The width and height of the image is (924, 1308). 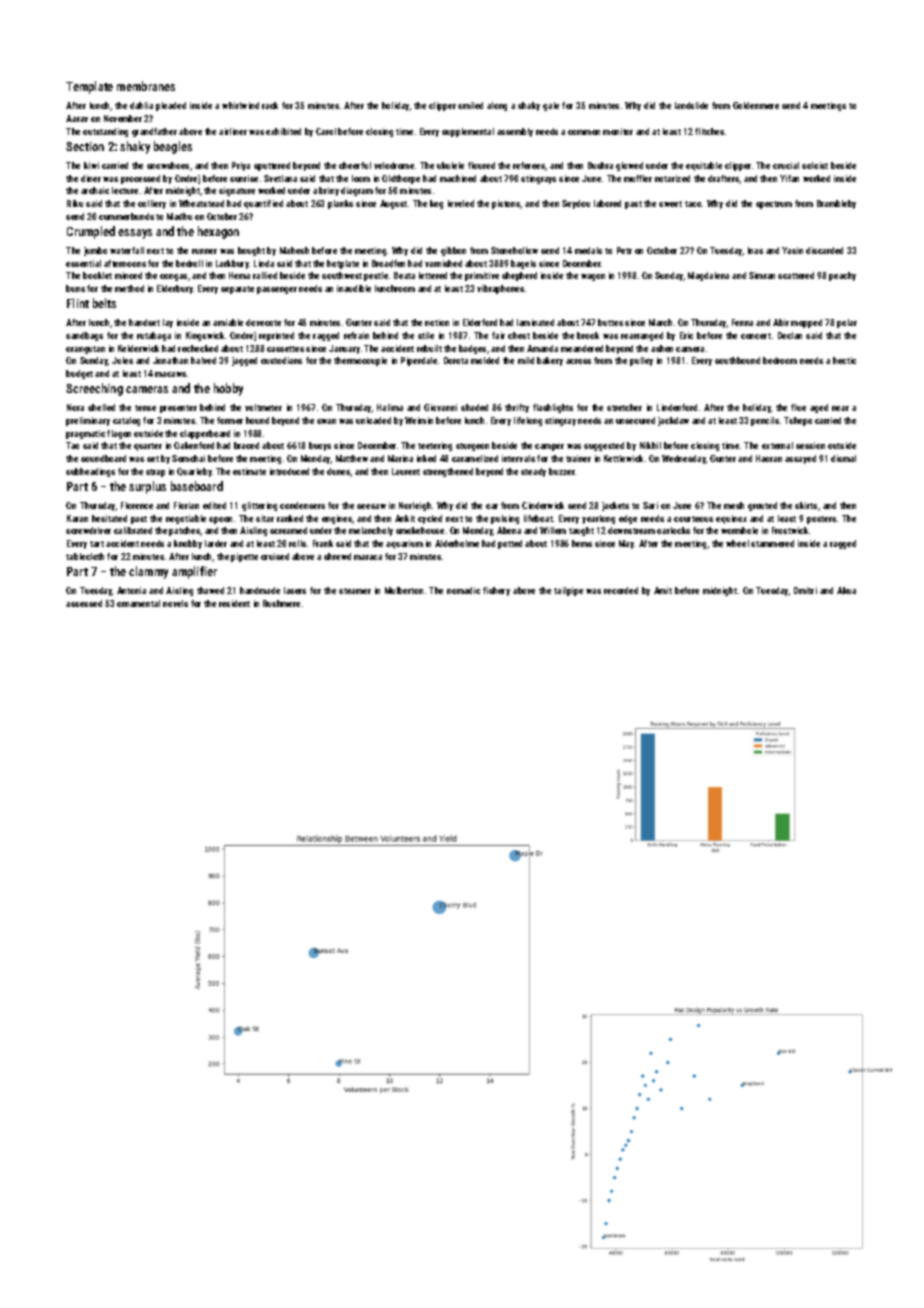 I want to click on Haoran, so click(x=769, y=458).
